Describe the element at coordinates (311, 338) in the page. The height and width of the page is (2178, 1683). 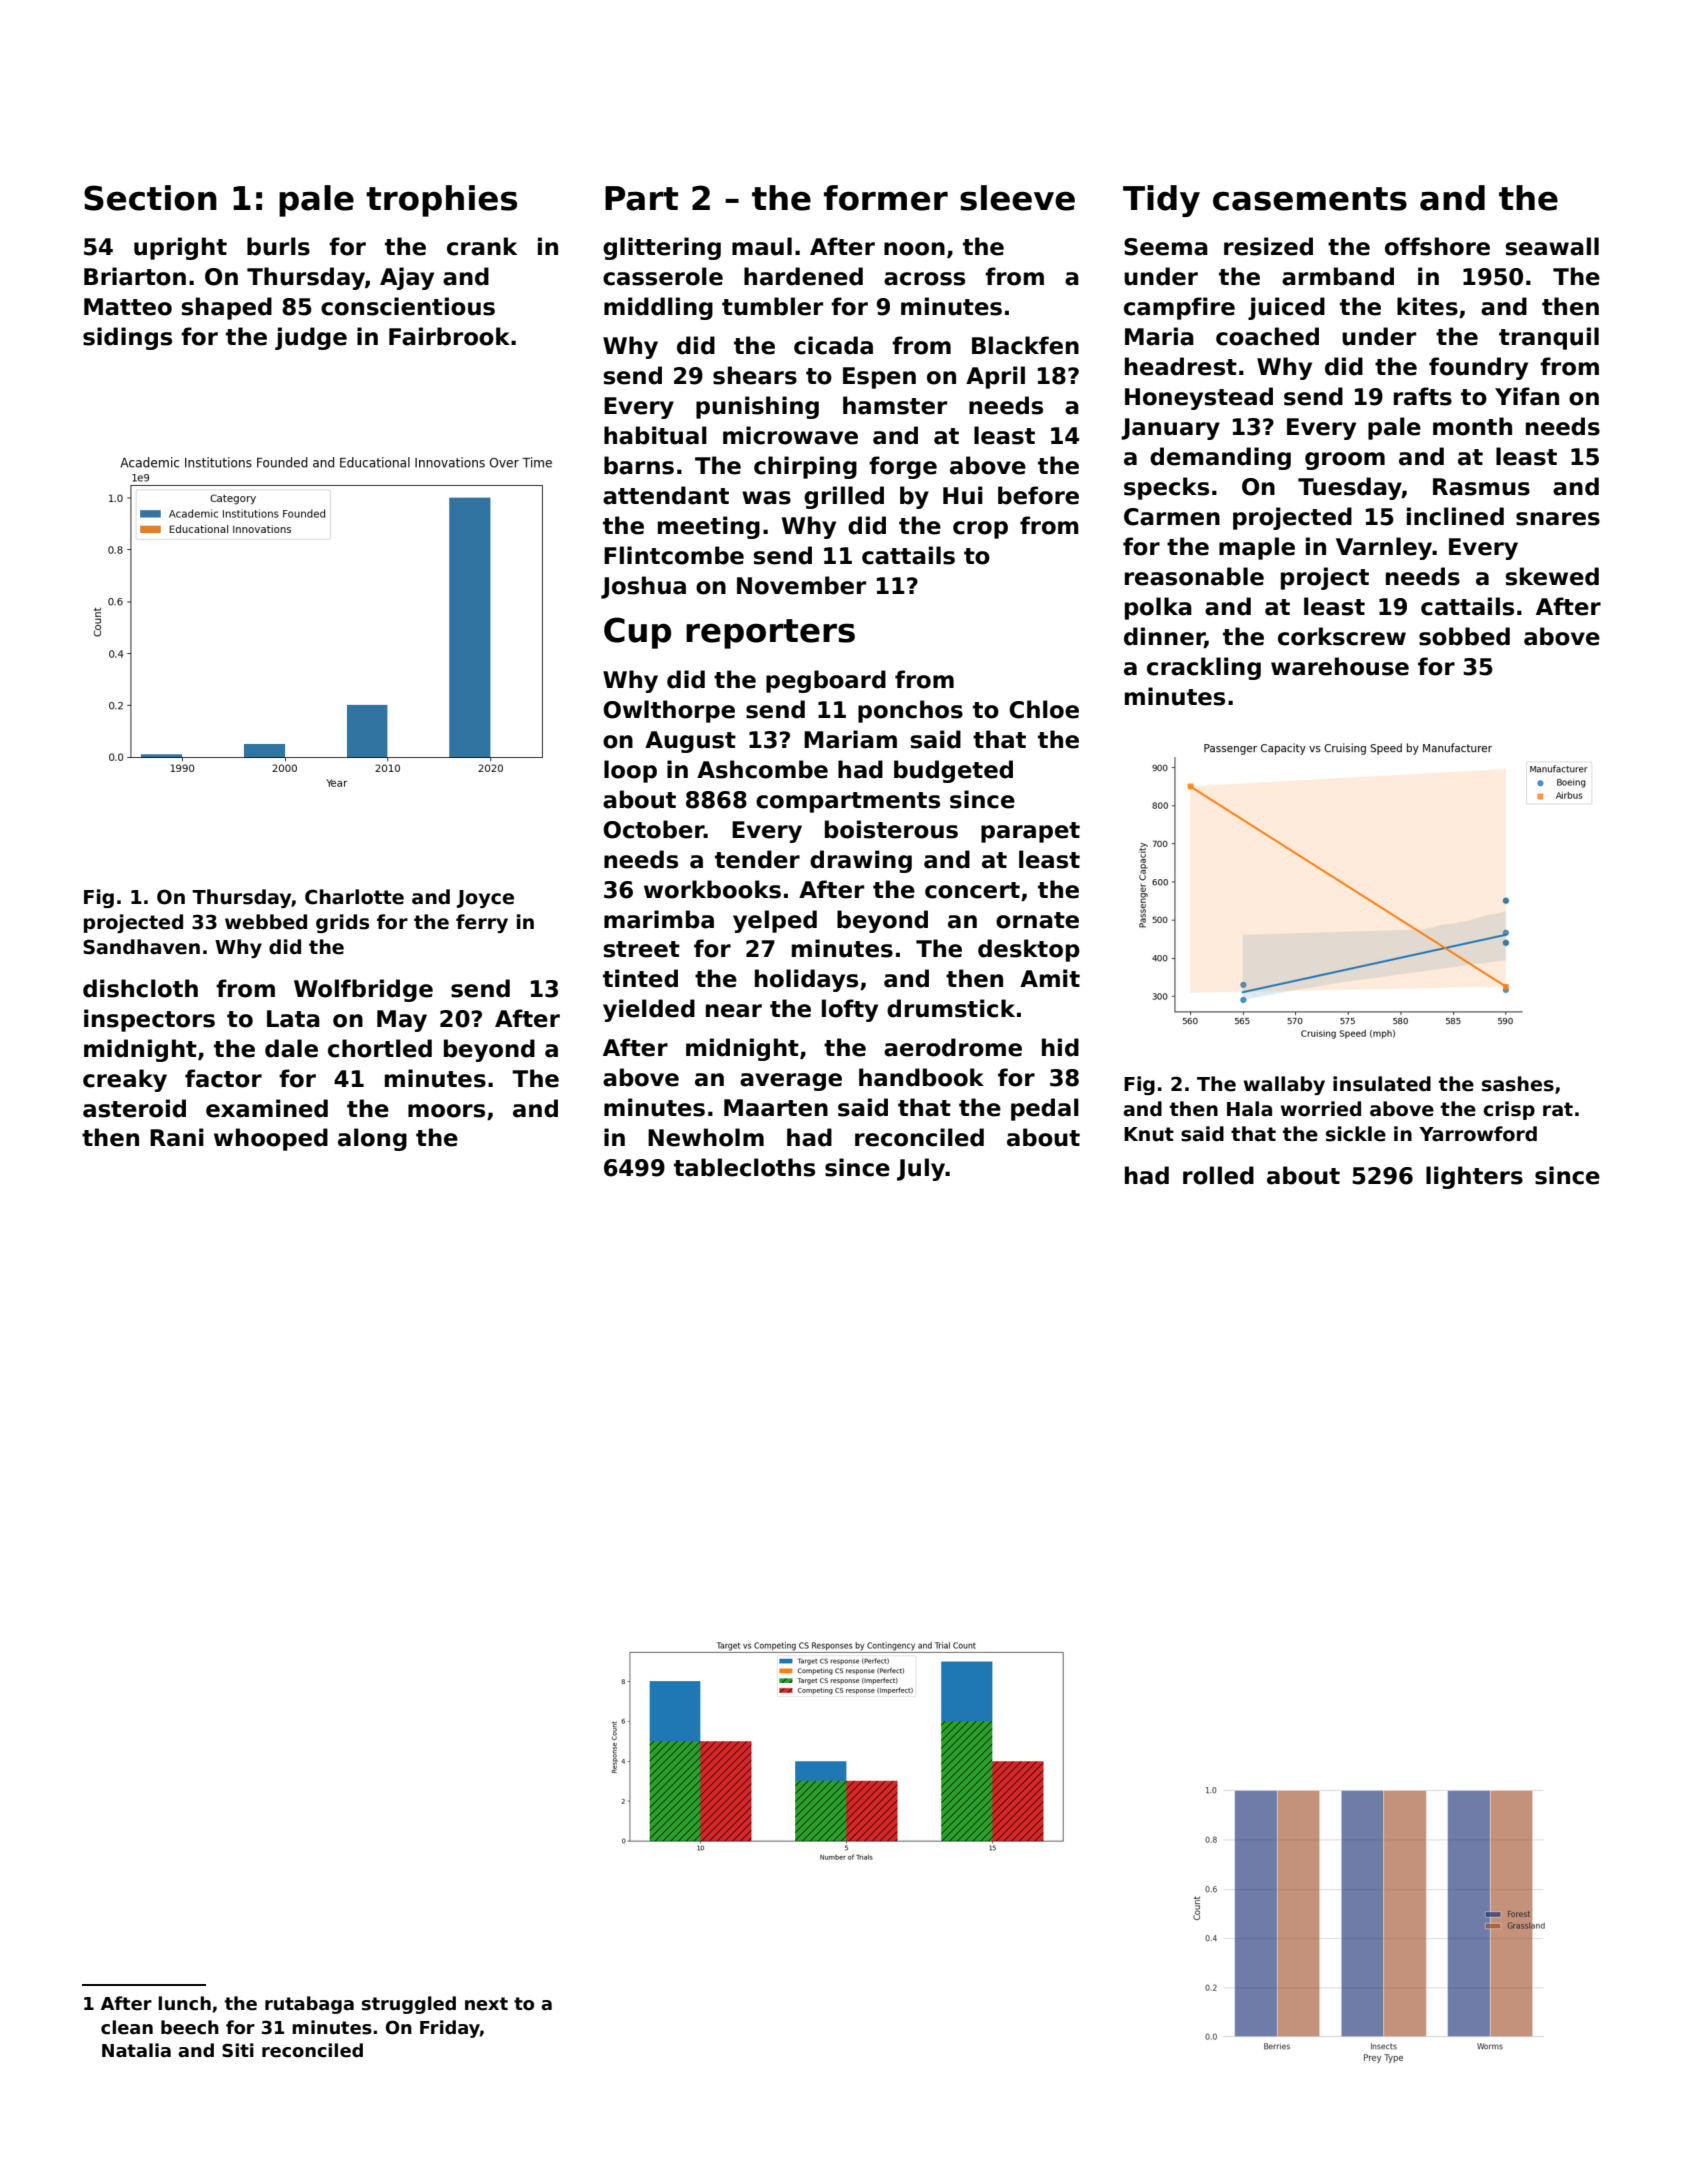
I see `judge` at that location.
